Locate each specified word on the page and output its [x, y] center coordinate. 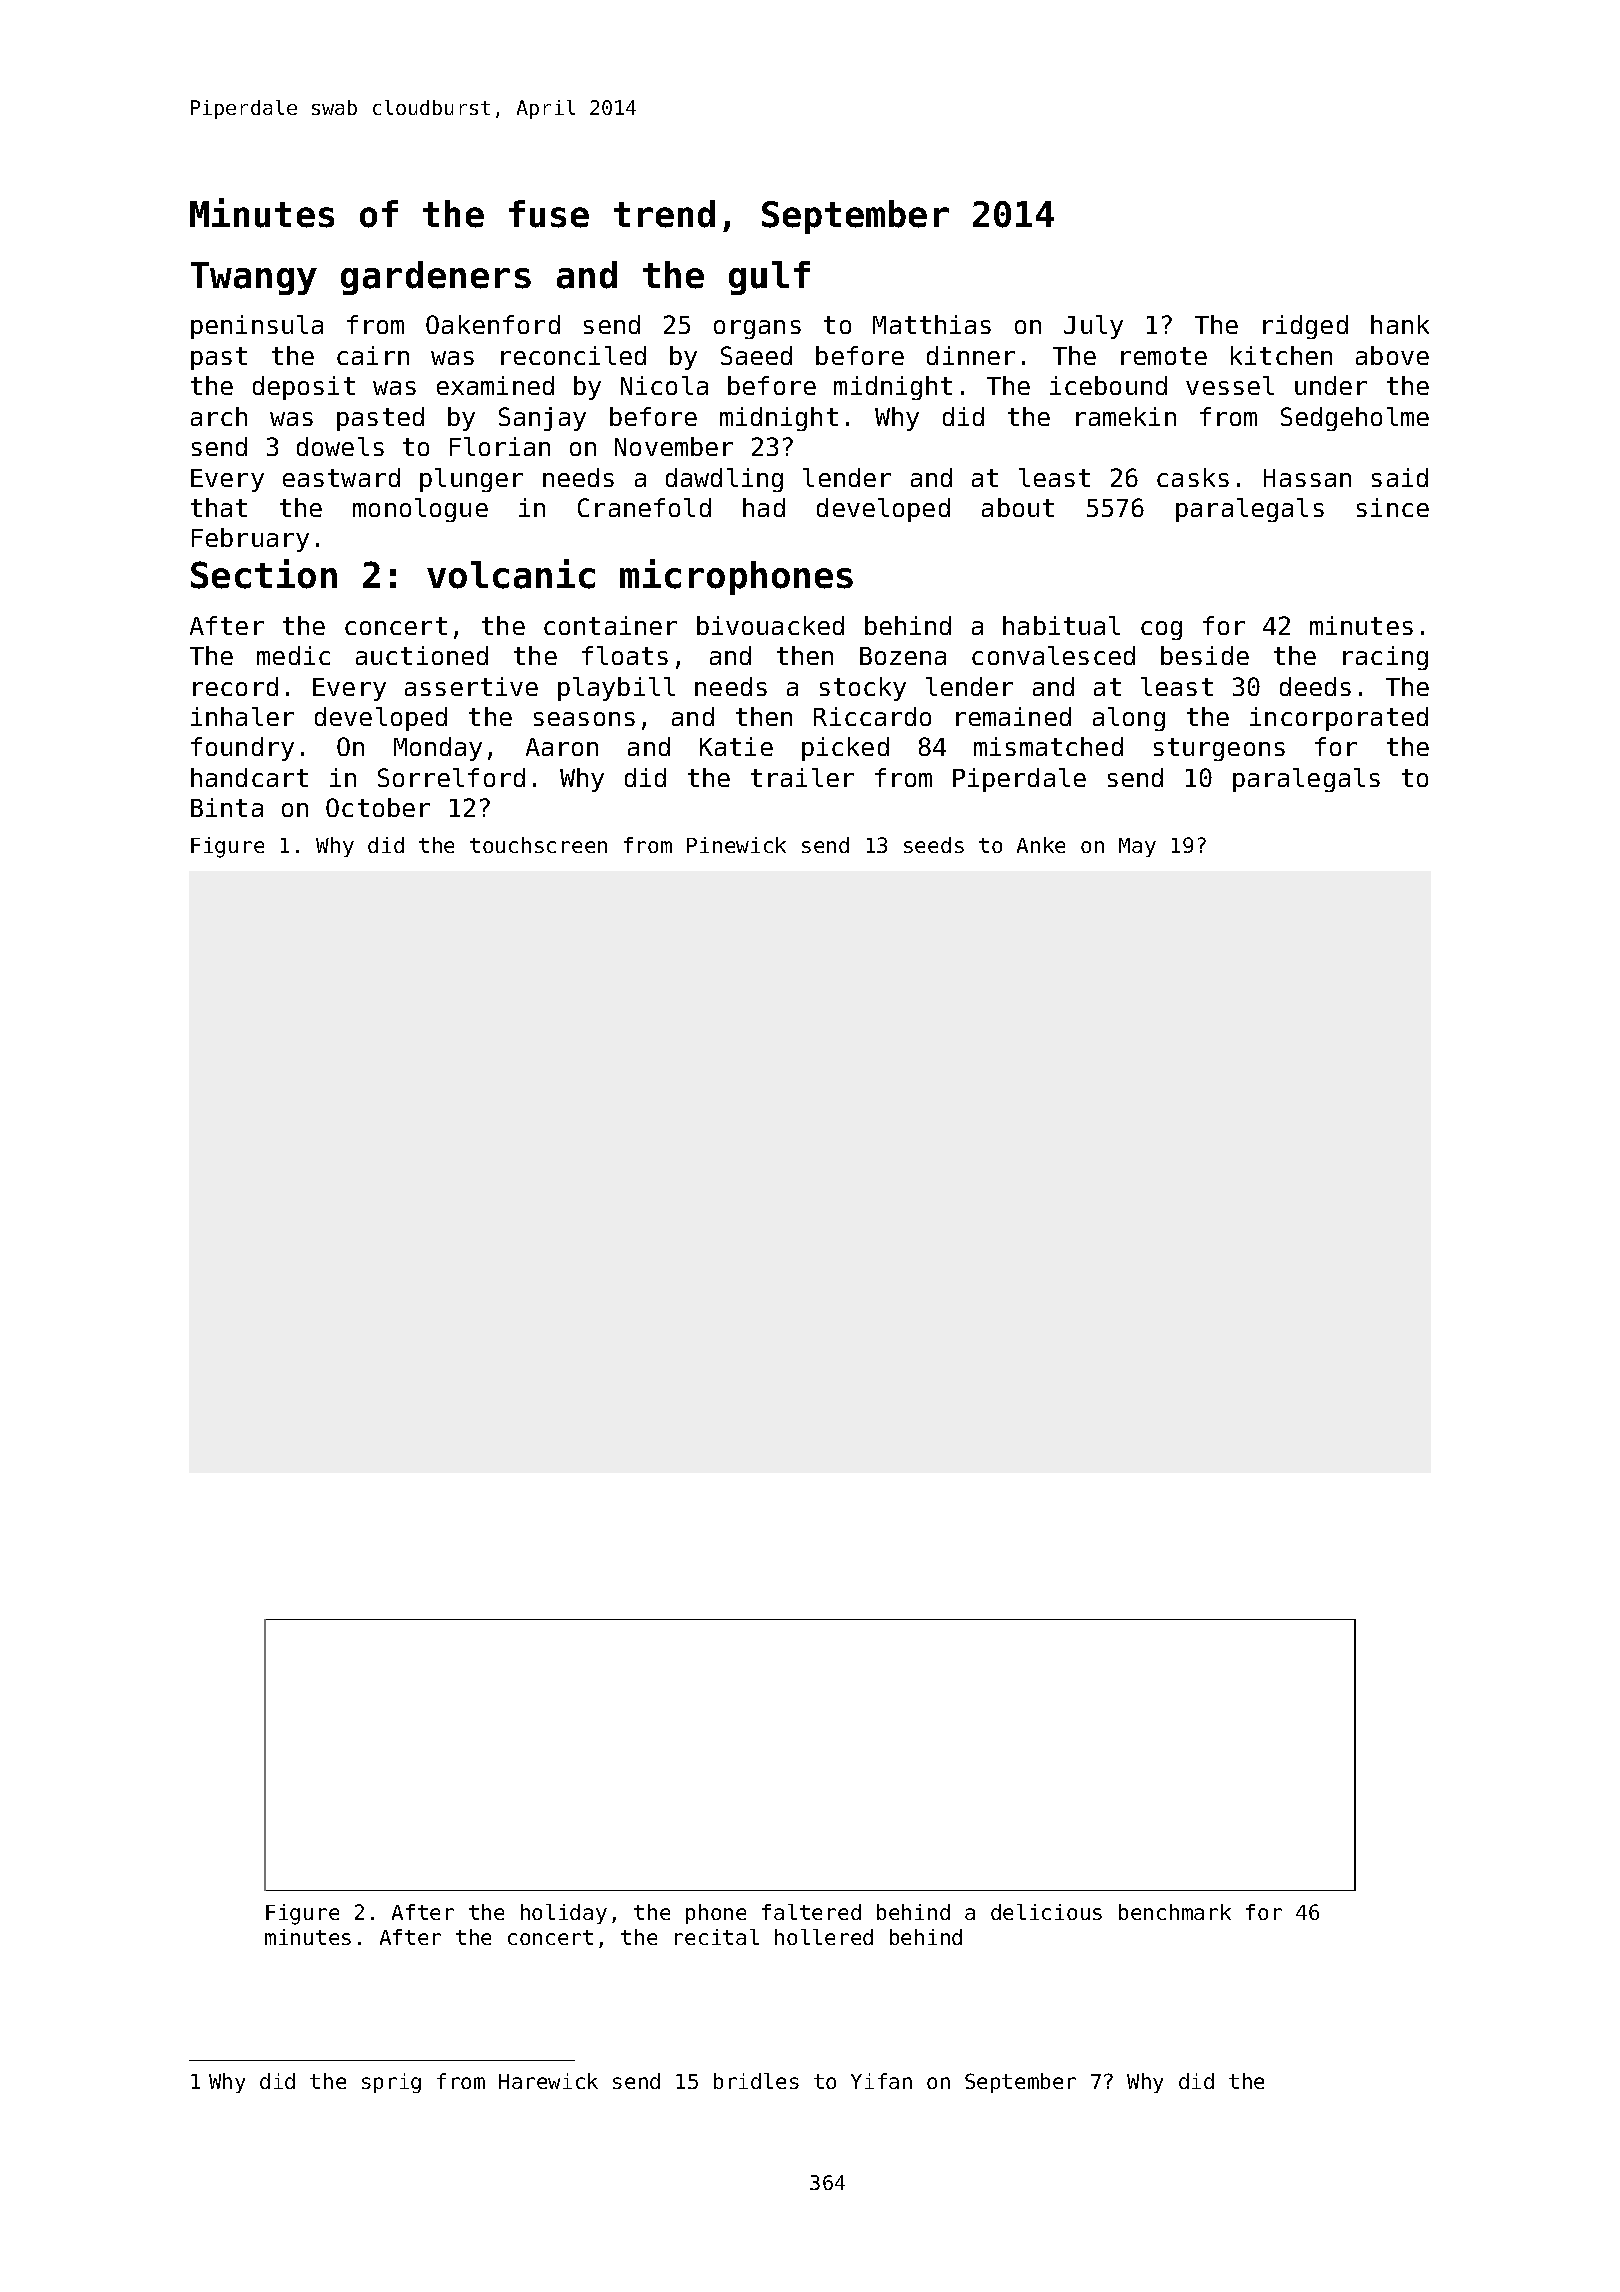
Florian [500, 446]
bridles [756, 2081]
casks [1193, 477]
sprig [391, 2083]
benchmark [1175, 1912]
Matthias [932, 324]
